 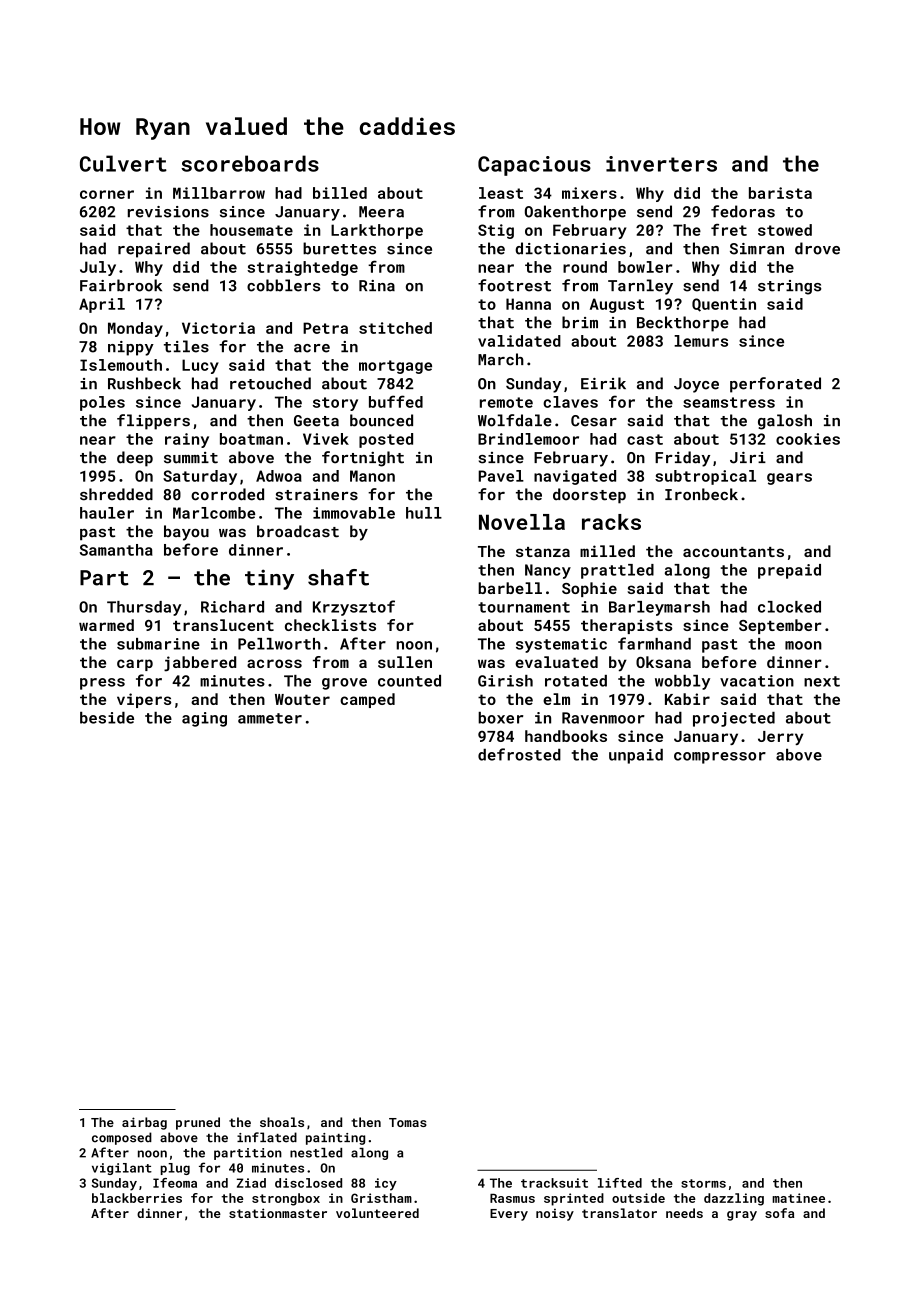 I want to click on mortgage, so click(x=395, y=367).
